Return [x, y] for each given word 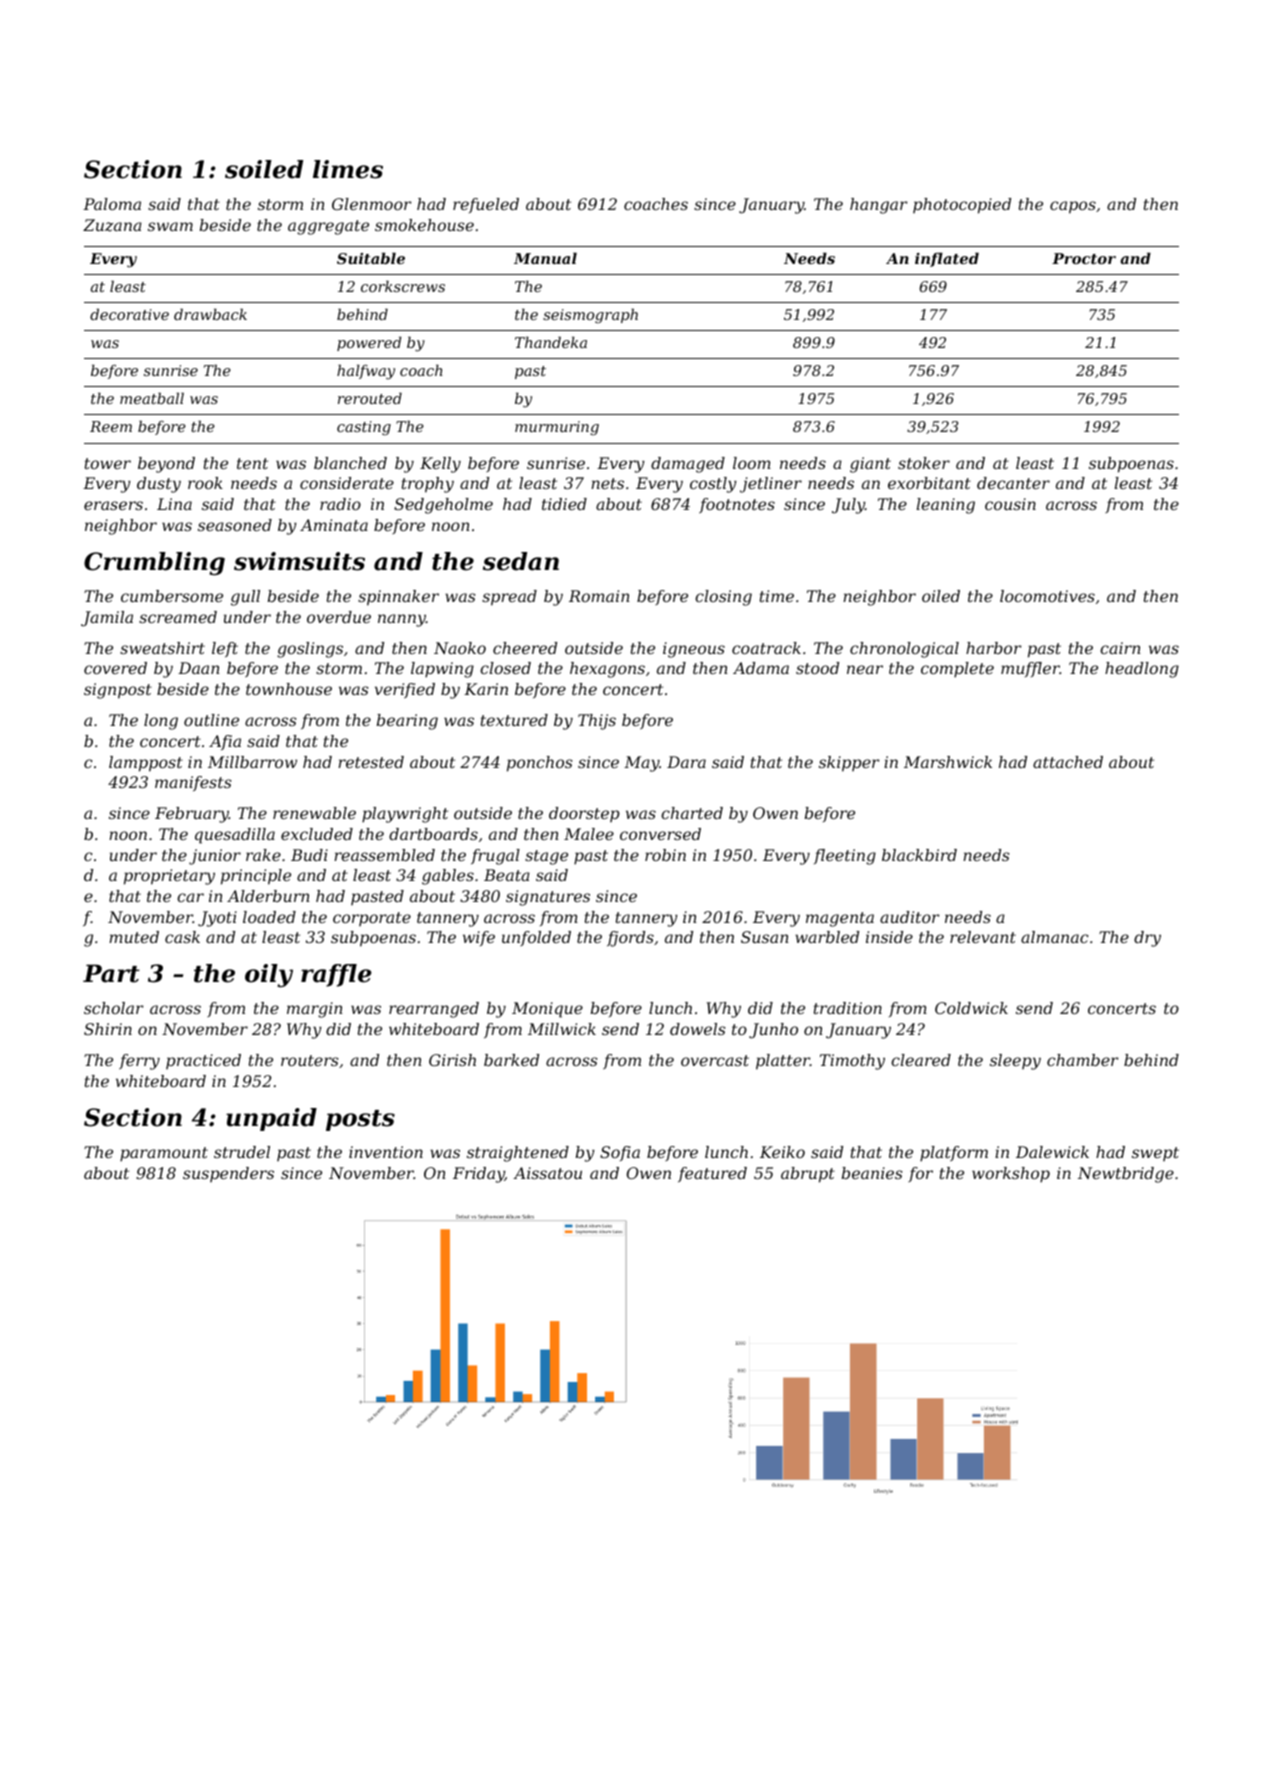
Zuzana [112, 225]
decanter [1013, 483]
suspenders [228, 1174]
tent [252, 463]
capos [1073, 207]
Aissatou [547, 1173]
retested [371, 762]
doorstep [584, 814]
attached [1068, 762]
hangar [878, 206]
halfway [366, 372]
